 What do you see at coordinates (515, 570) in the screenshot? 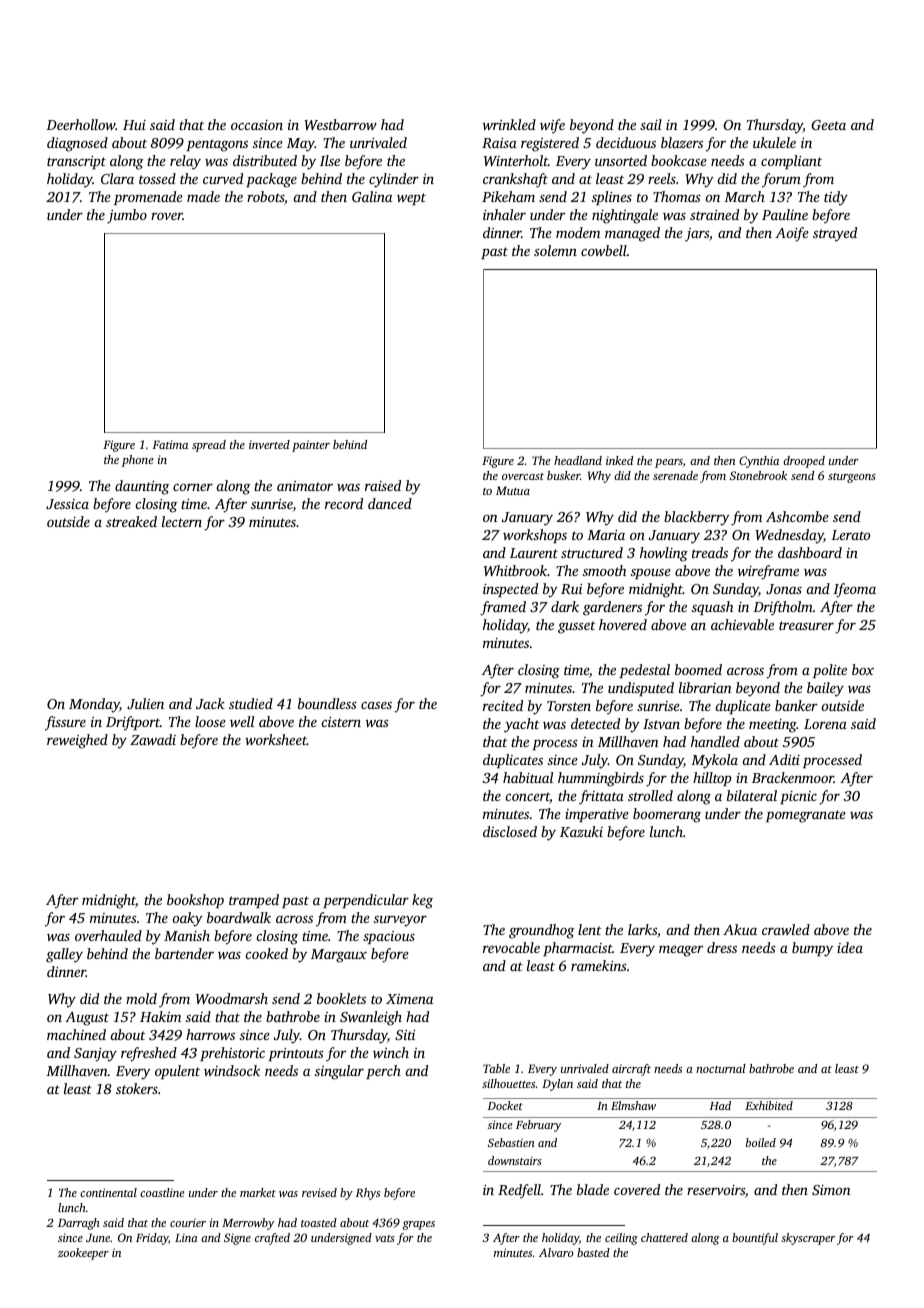
I see `Whitbrook` at bounding box center [515, 570].
